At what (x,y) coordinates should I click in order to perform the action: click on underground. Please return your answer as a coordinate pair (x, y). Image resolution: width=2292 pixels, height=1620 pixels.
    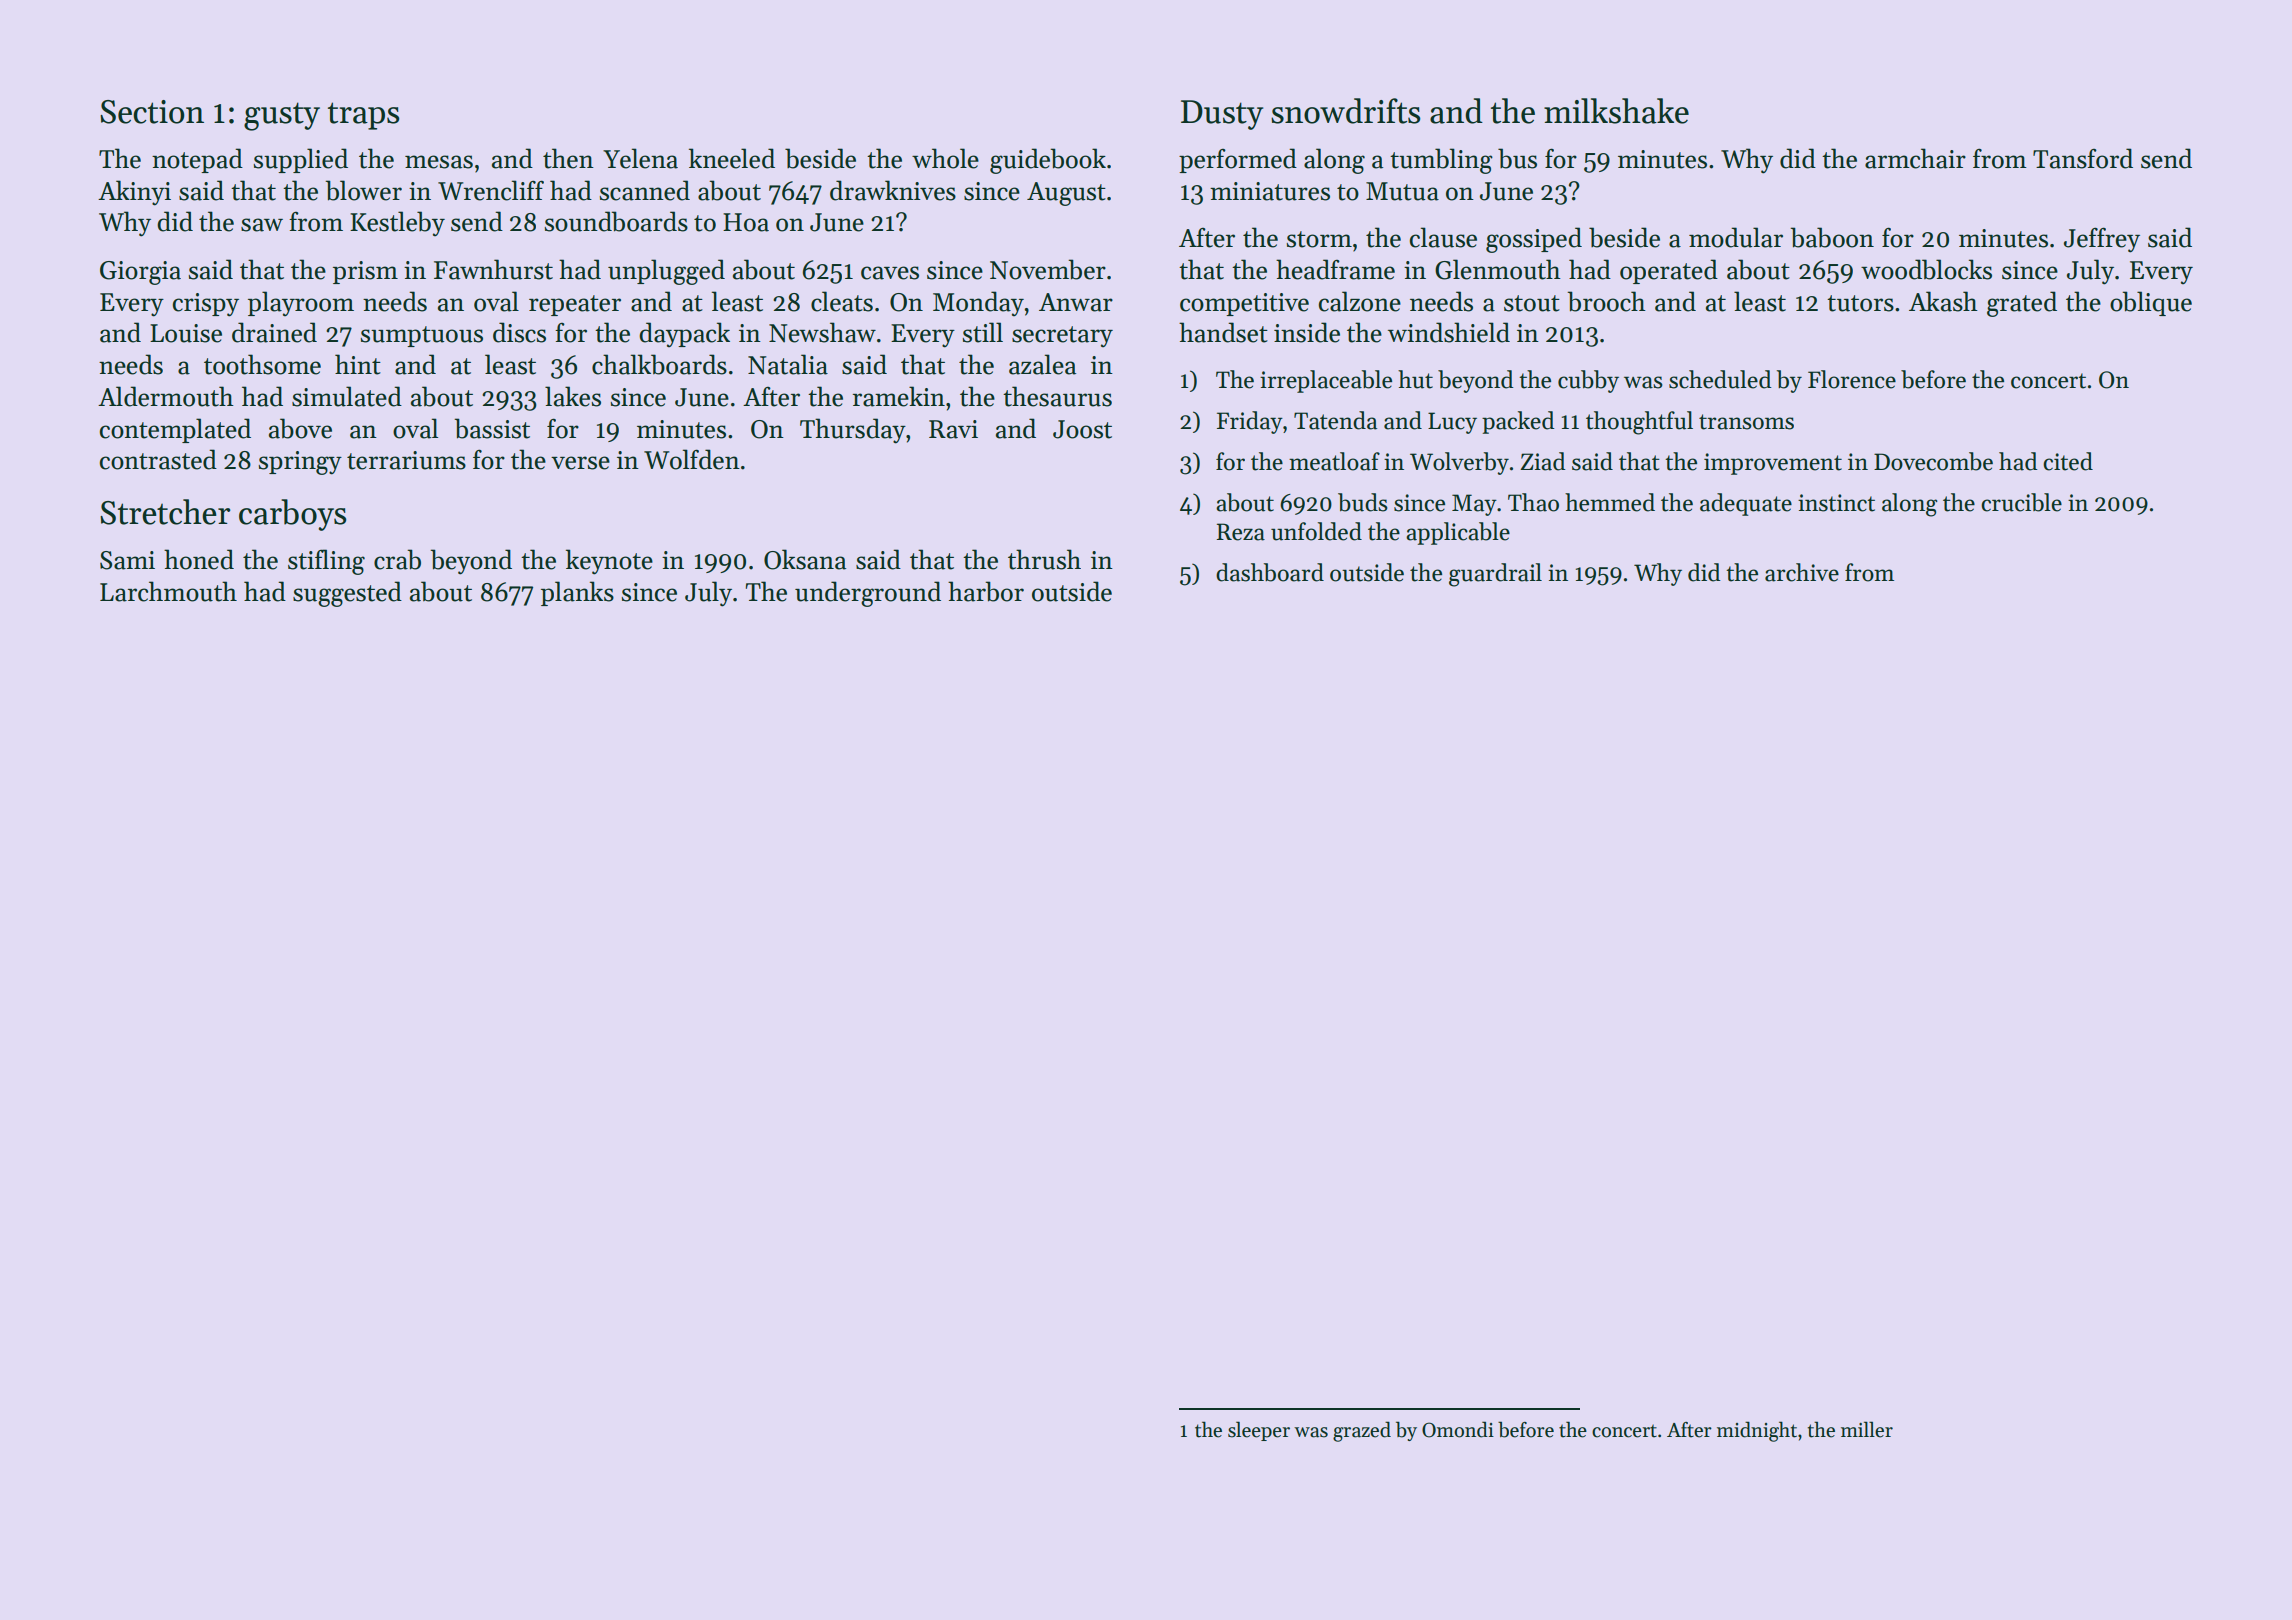
    Looking at the image, I should click on (868, 594).
